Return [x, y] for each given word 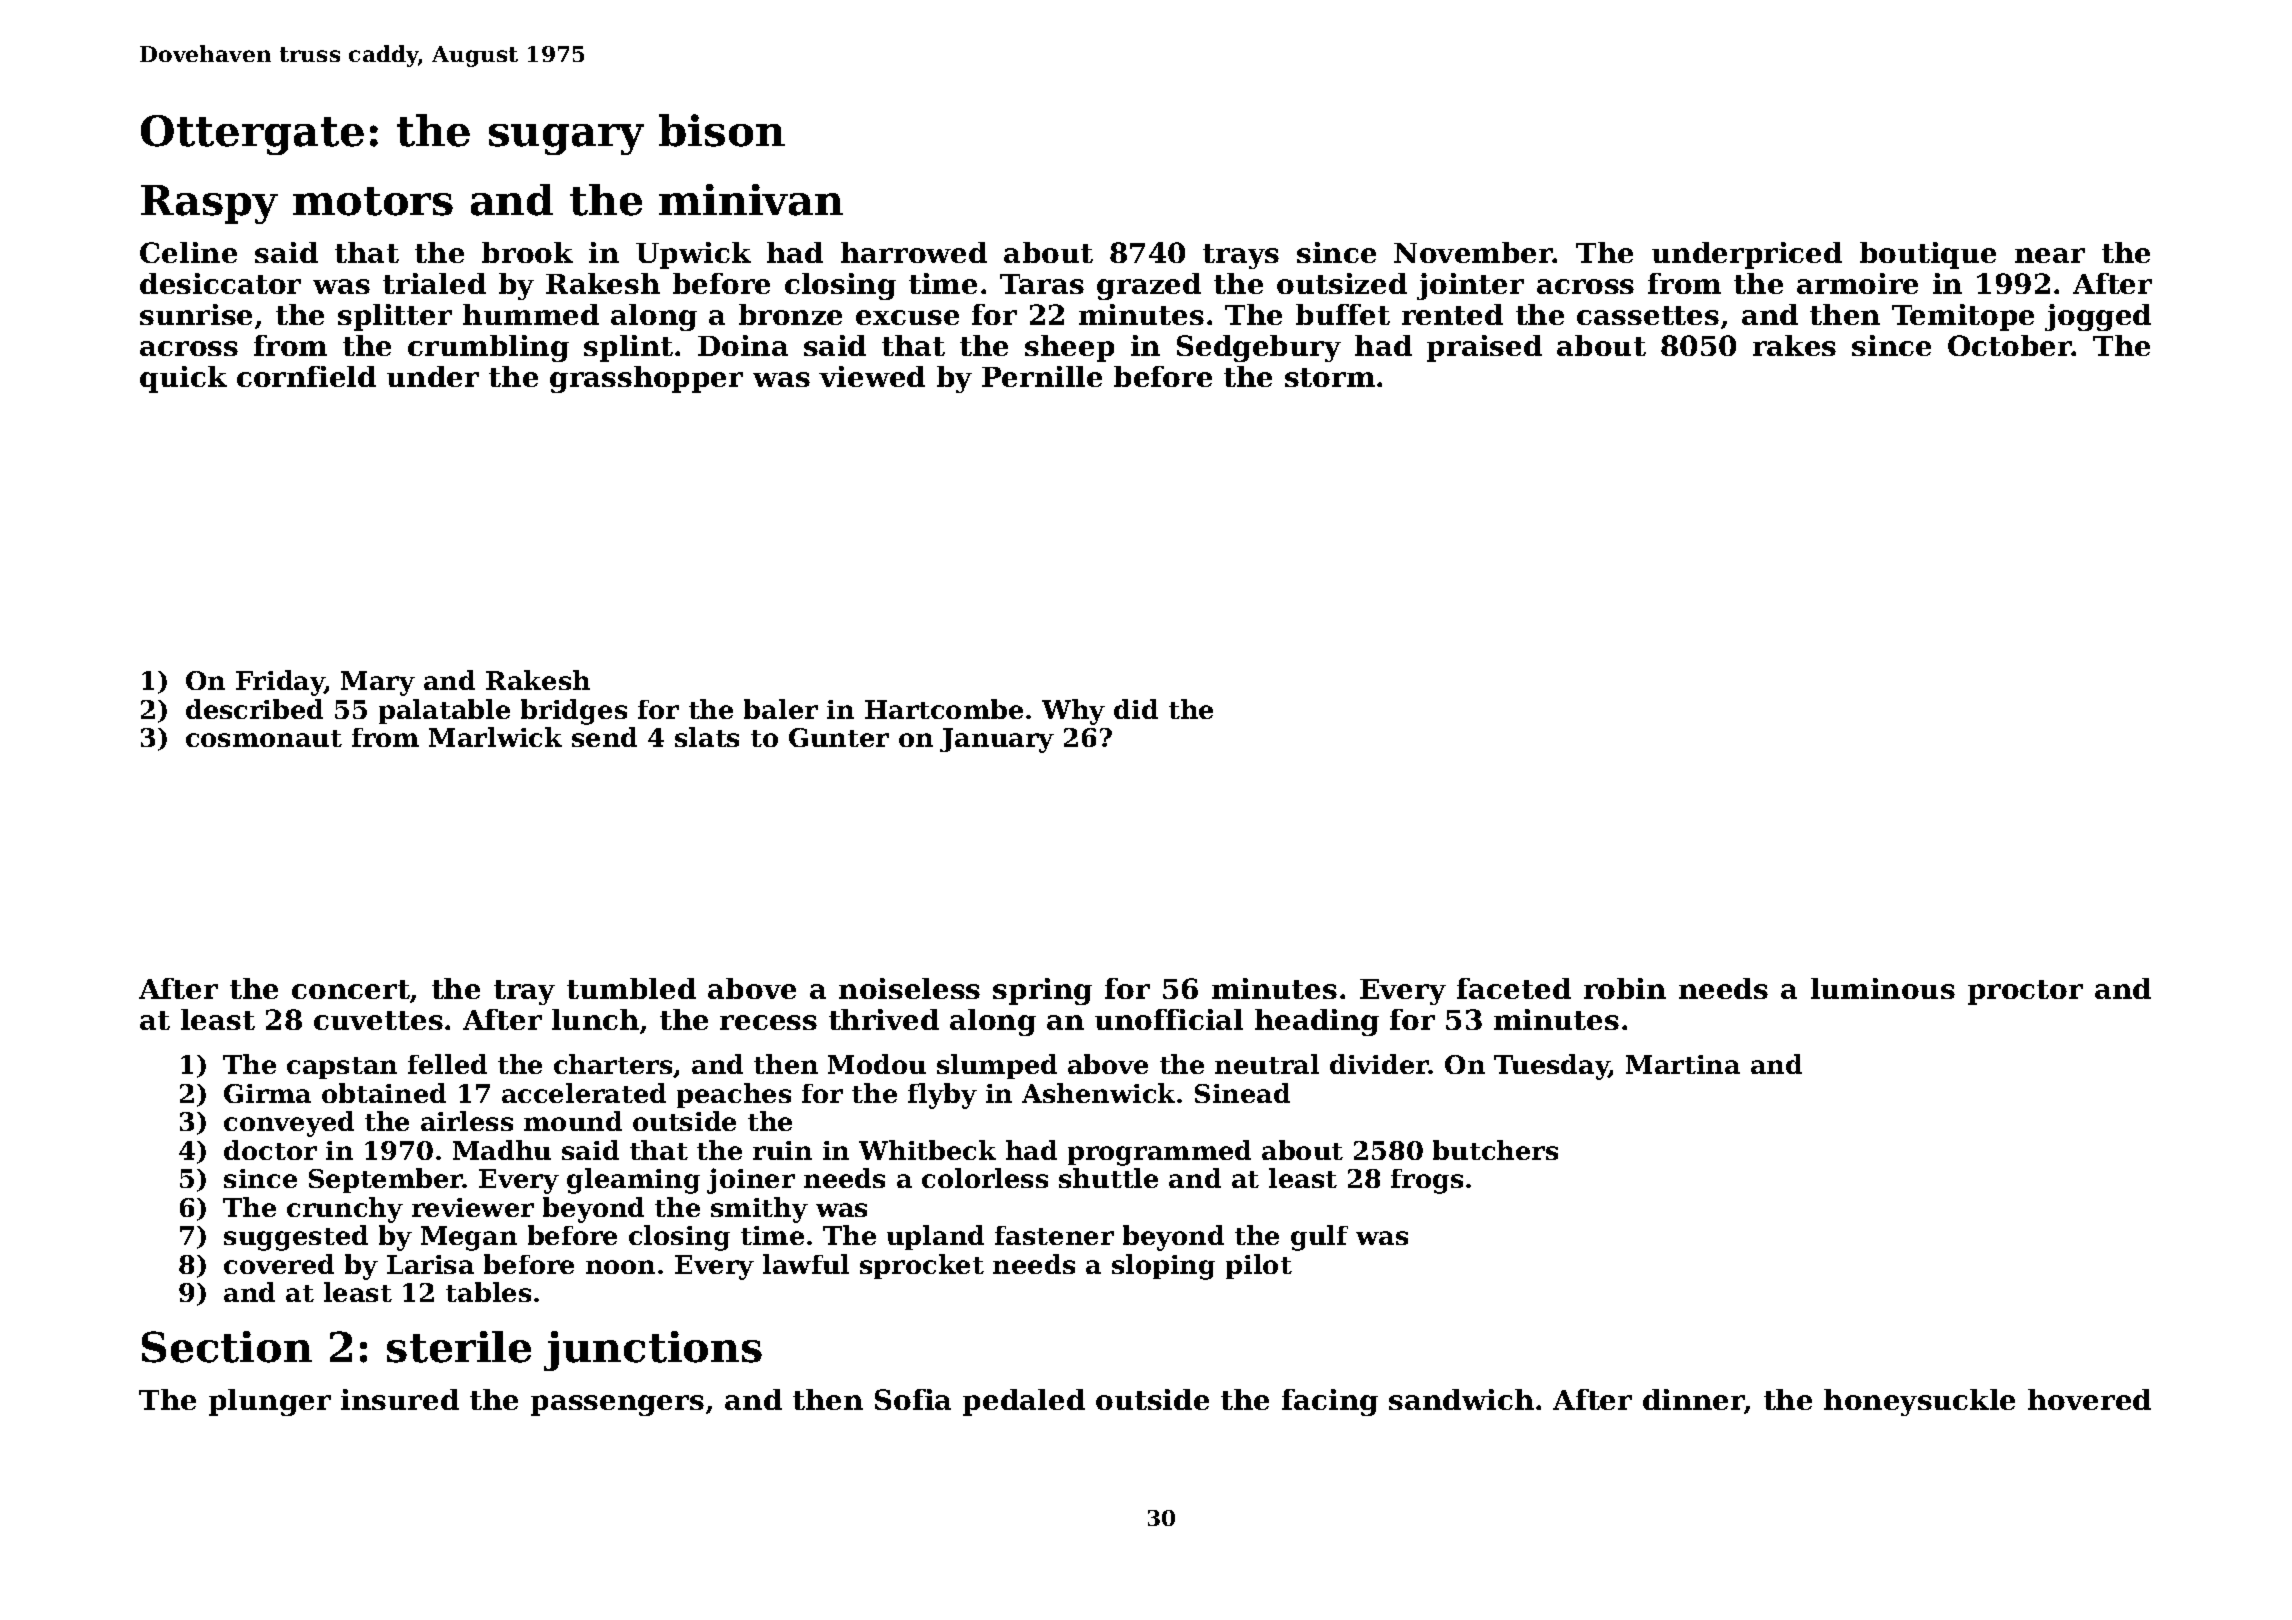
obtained [384, 1093]
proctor [2025, 992]
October [2010, 345]
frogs [1427, 1181]
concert [351, 989]
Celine [188, 252]
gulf [1319, 1238]
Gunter [839, 737]
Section [227, 1347]
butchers [1495, 1150]
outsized [1342, 283]
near [2050, 255]
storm [1330, 377]
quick [183, 379]
